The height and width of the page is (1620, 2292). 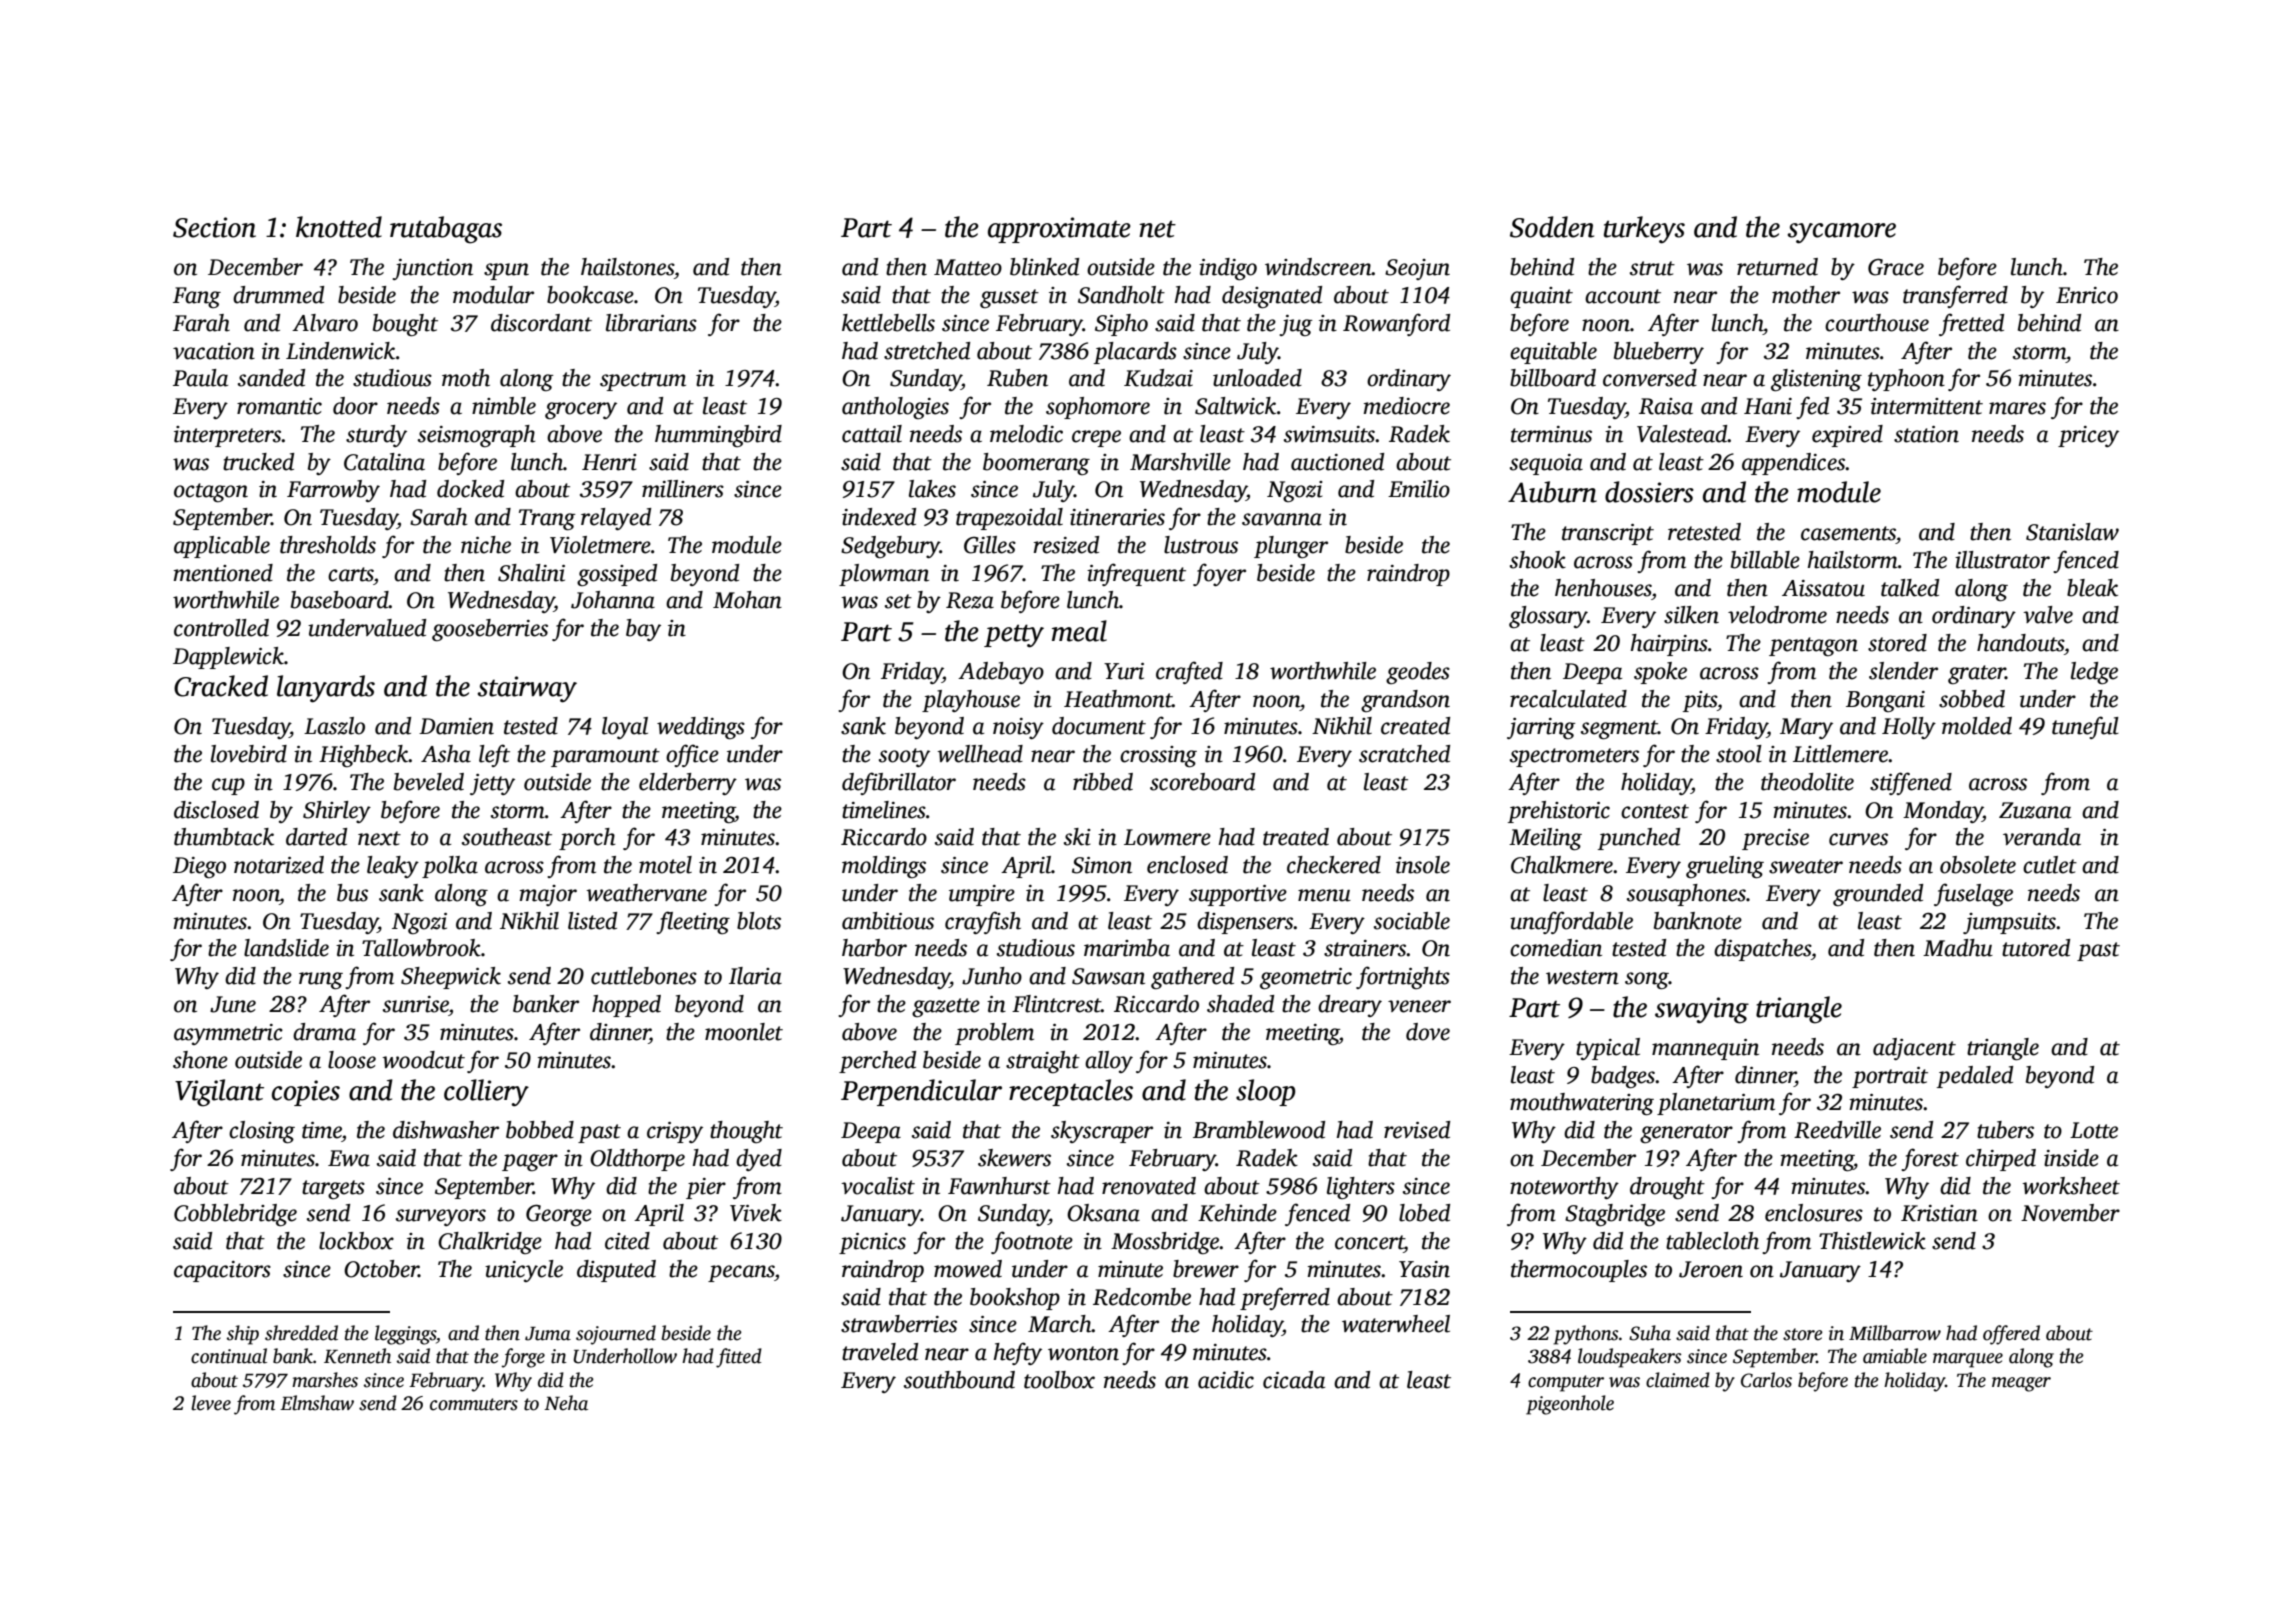 What do you see at coordinates (1552, 227) in the page?
I see `Sodden` at bounding box center [1552, 227].
